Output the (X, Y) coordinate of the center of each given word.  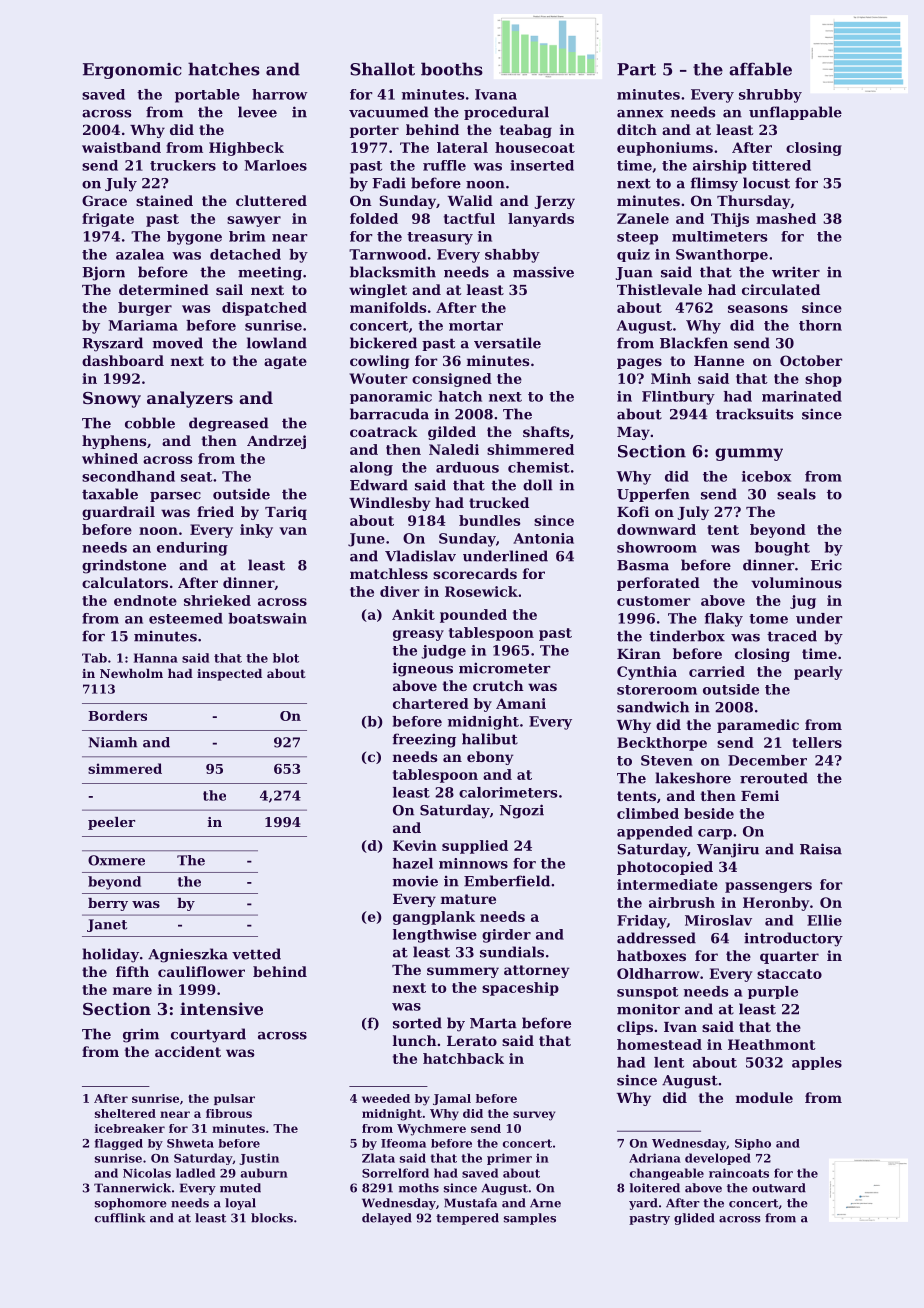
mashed (786, 218)
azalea (140, 254)
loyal (240, 1204)
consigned (452, 380)
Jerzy (554, 202)
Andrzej (276, 442)
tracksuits (754, 414)
